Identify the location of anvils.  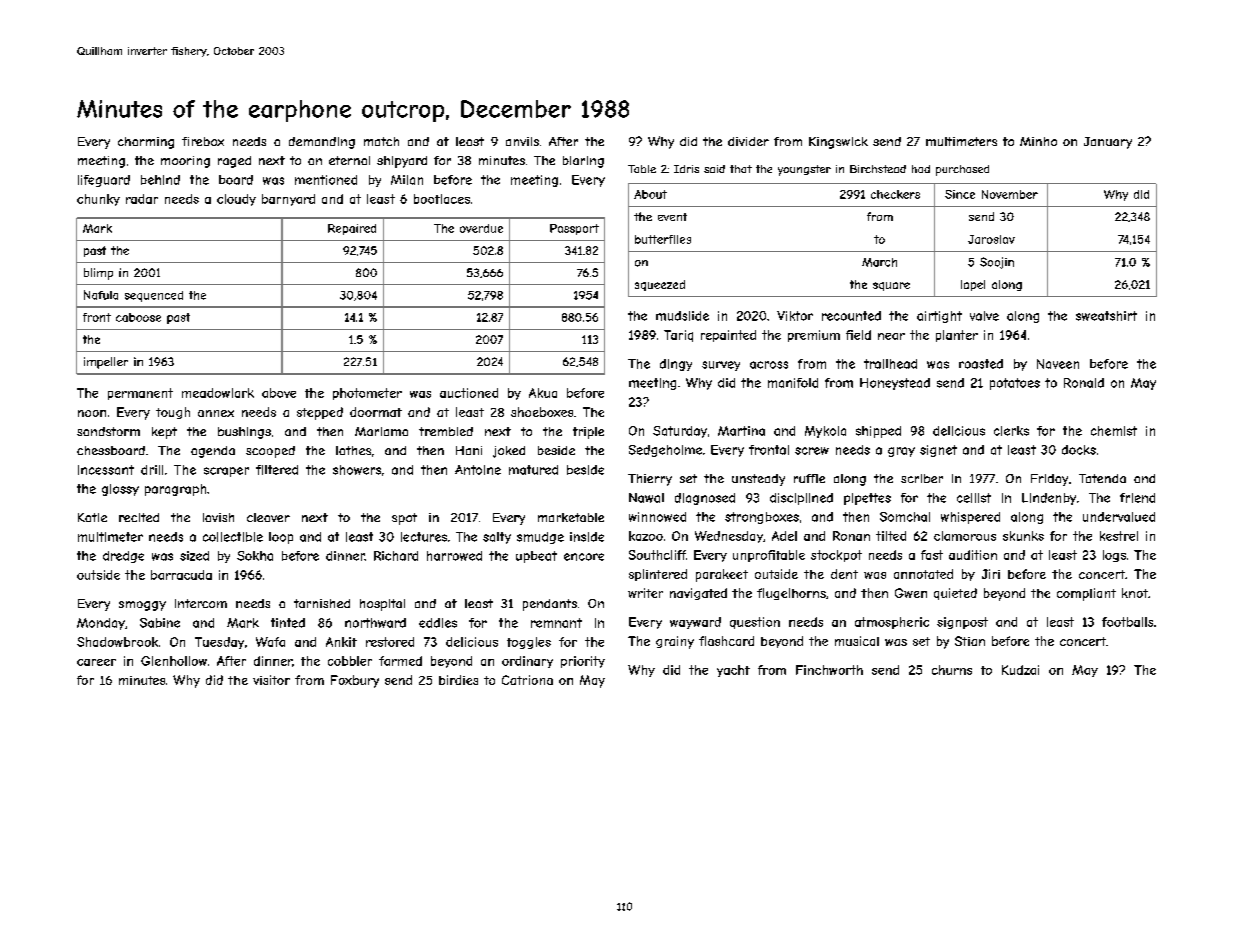
(522, 141).
